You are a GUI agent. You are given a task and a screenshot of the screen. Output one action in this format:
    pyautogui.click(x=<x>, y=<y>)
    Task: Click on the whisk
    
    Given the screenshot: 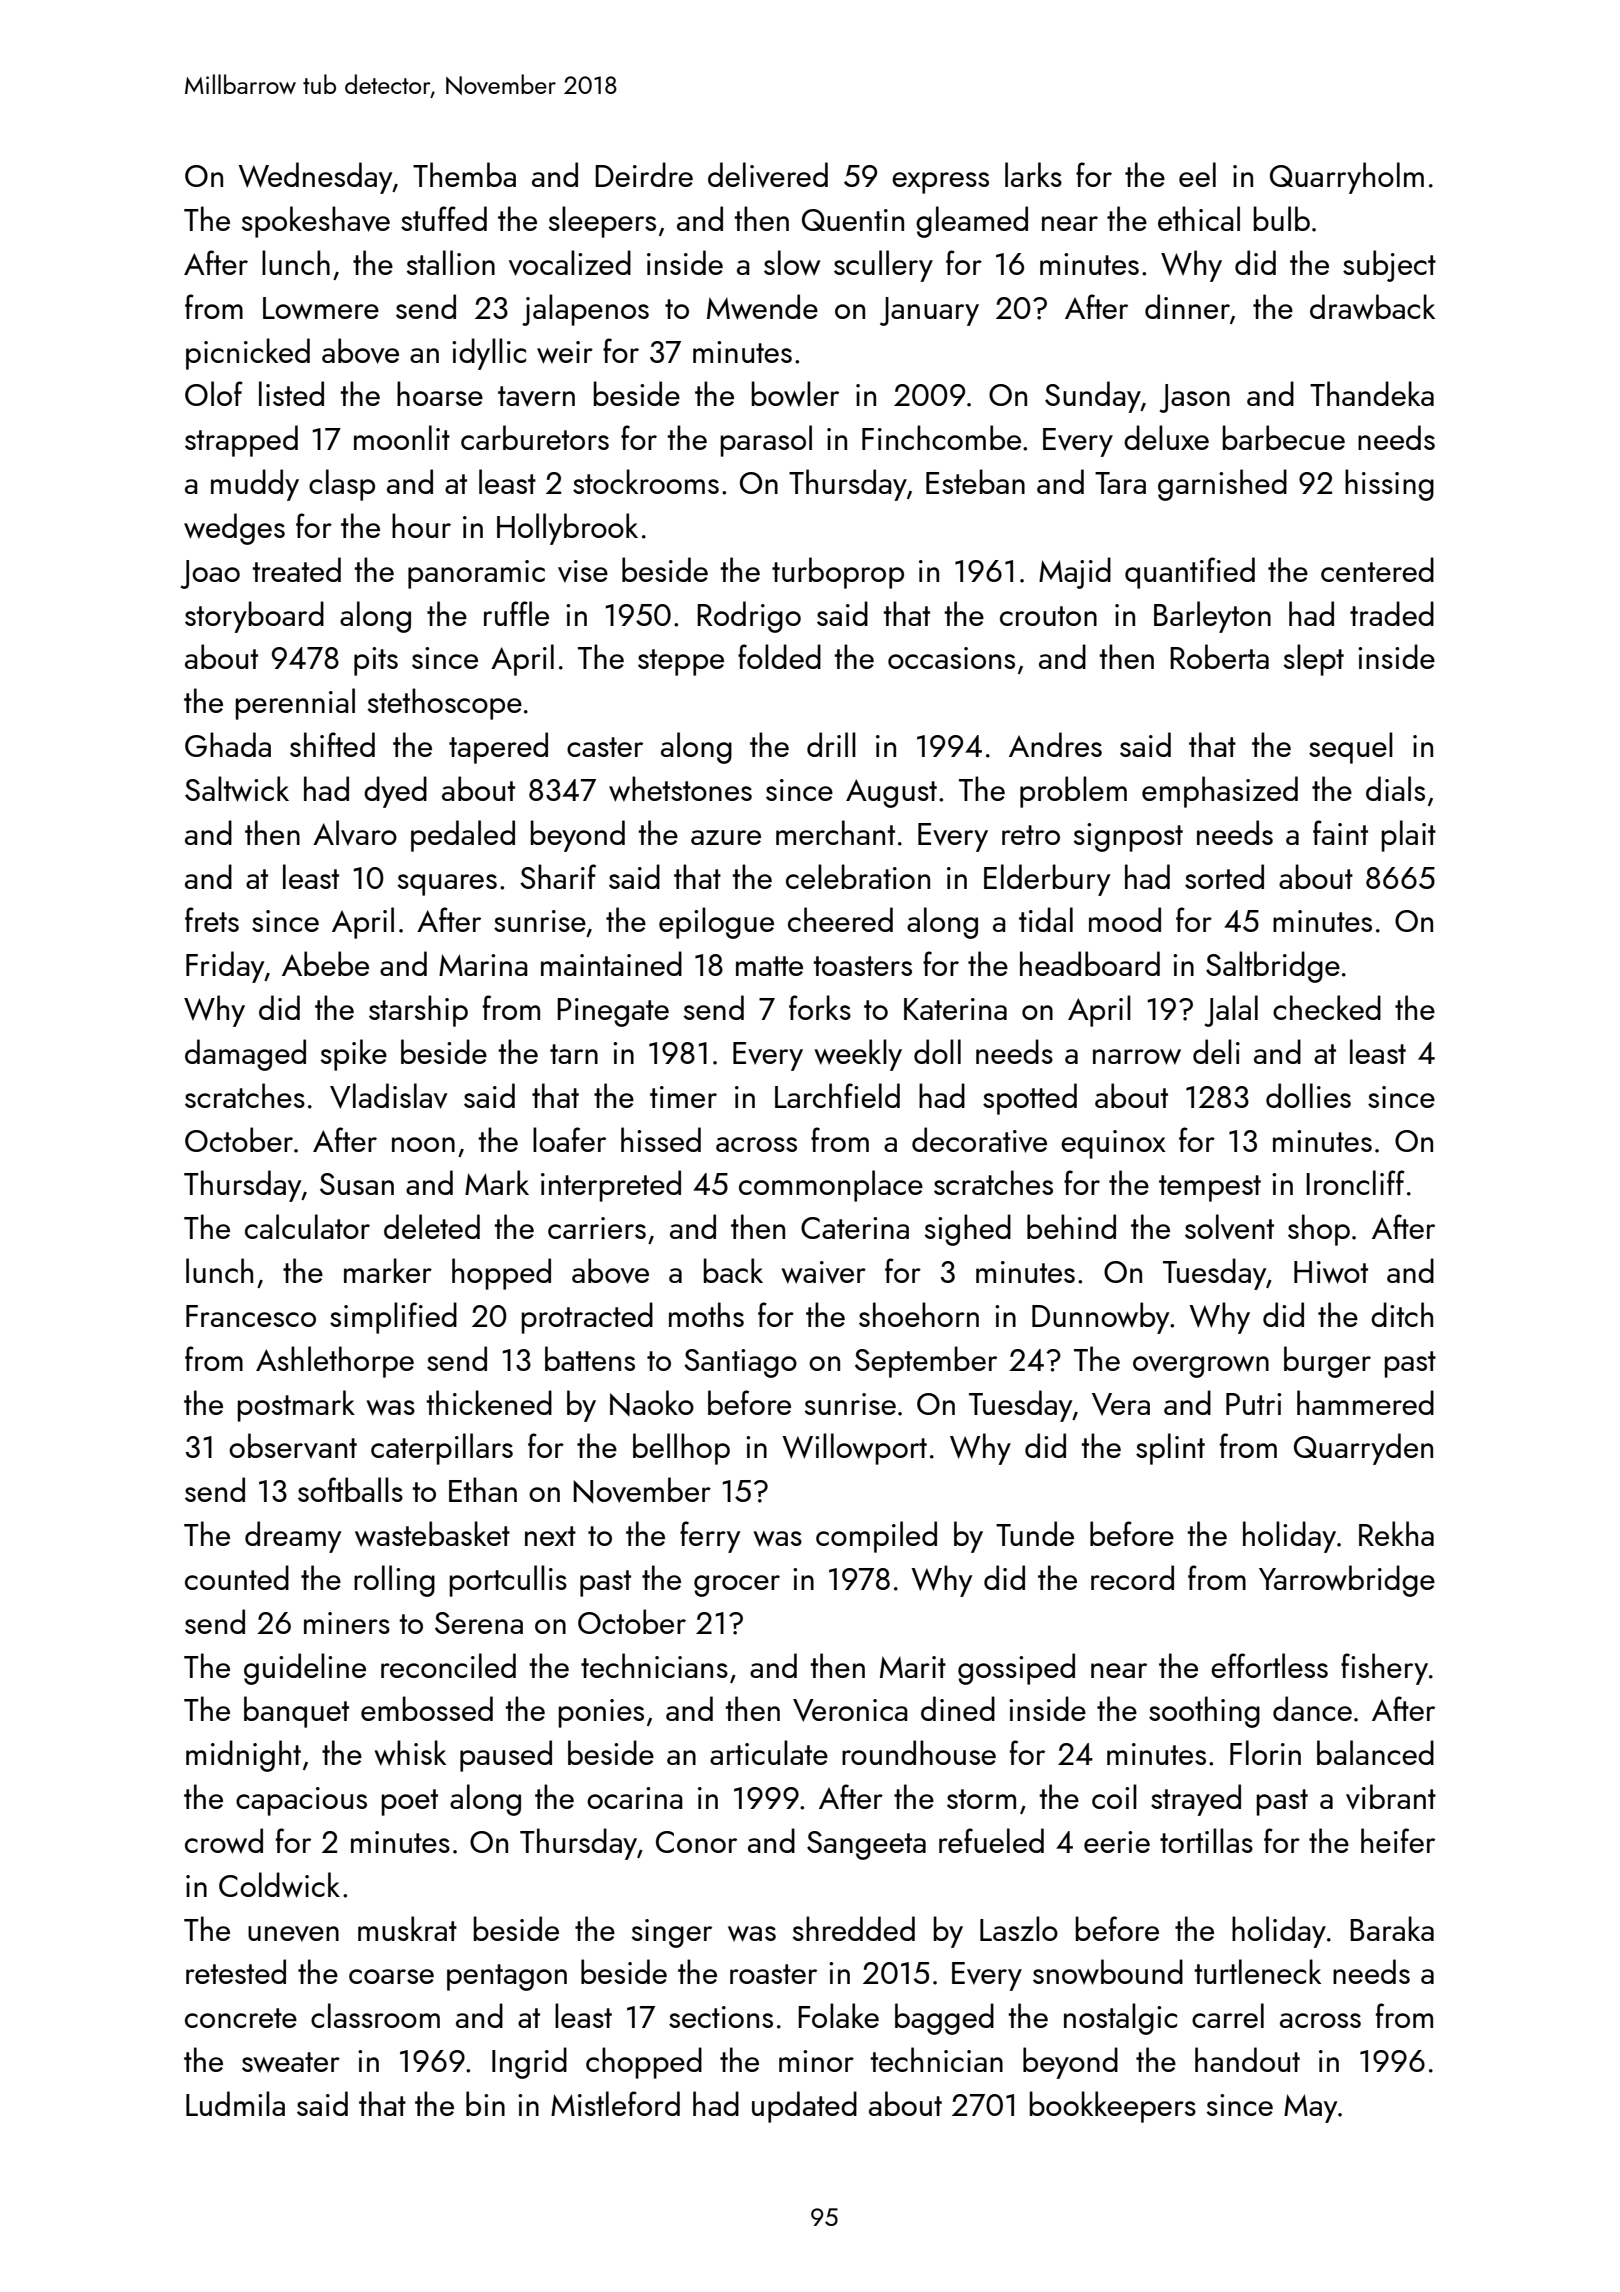 What is the action you would take?
    pyautogui.click(x=410, y=1753)
